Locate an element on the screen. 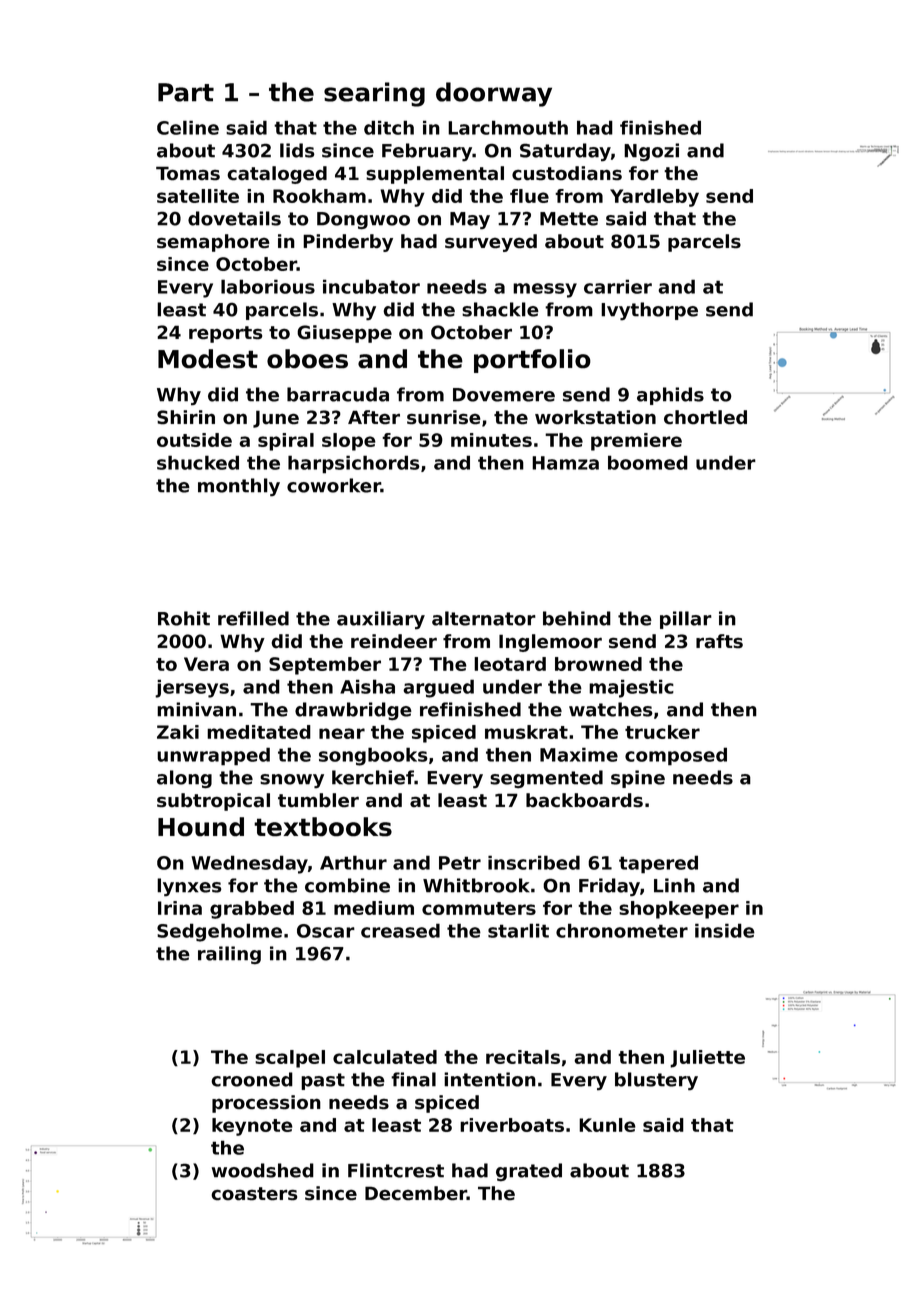 The width and height of the screenshot is (924, 1311). carrier is located at coordinates (618, 286).
